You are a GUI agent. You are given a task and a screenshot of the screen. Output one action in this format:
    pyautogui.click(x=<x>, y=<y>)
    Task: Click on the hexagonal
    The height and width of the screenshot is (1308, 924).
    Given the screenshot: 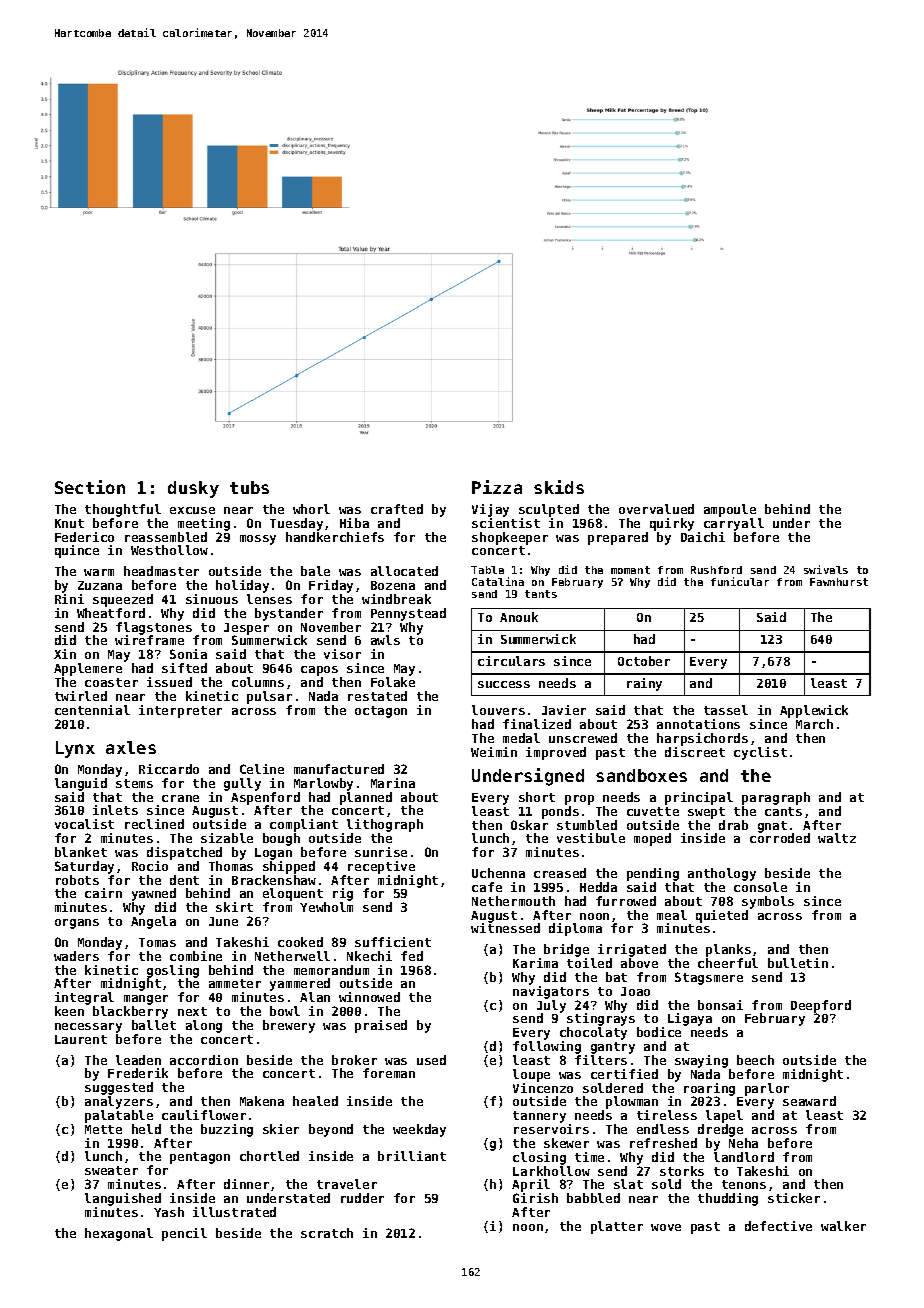 What is the action you would take?
    pyautogui.click(x=119, y=1234)
